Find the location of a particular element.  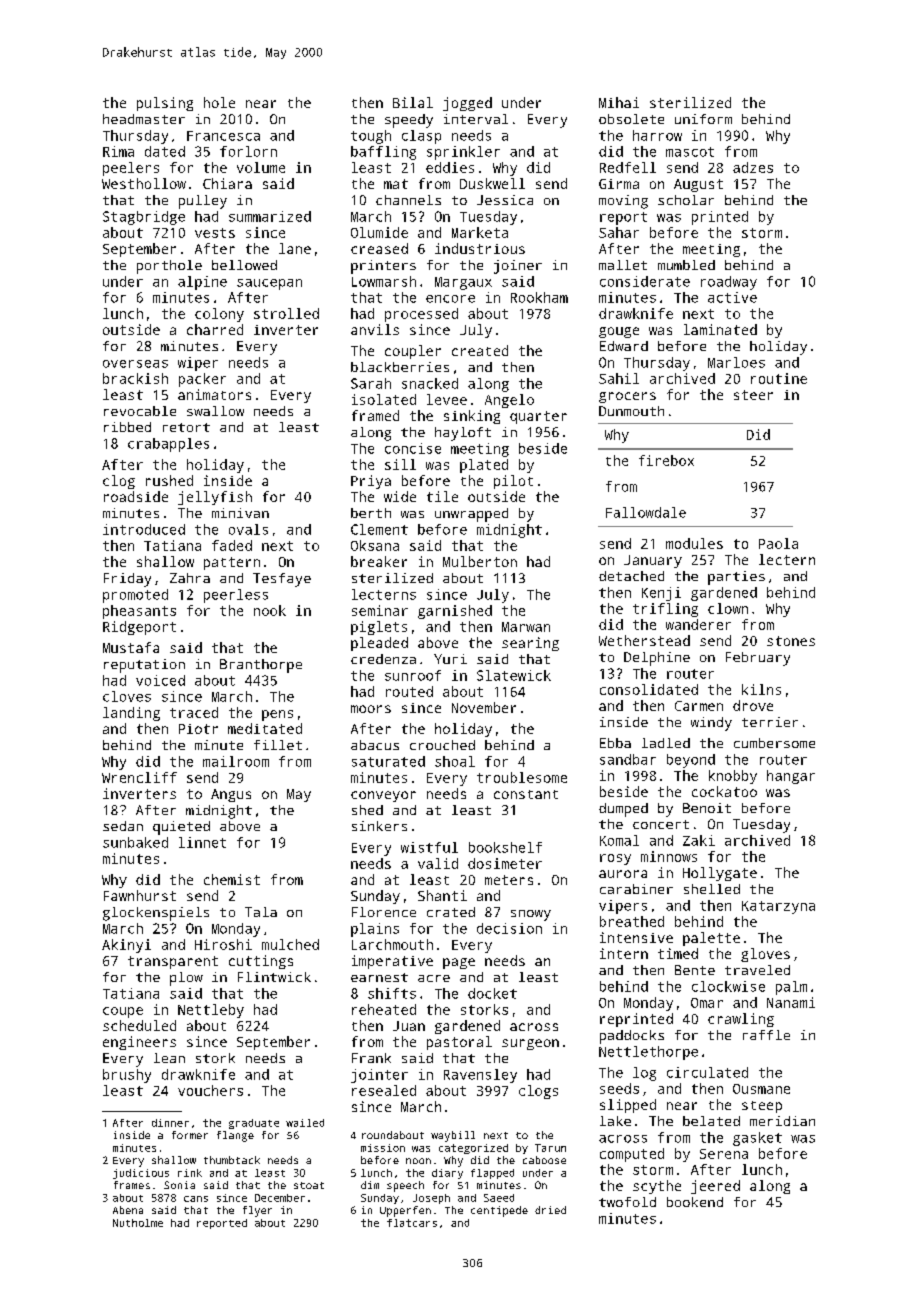

decision is located at coordinates (509, 928).
